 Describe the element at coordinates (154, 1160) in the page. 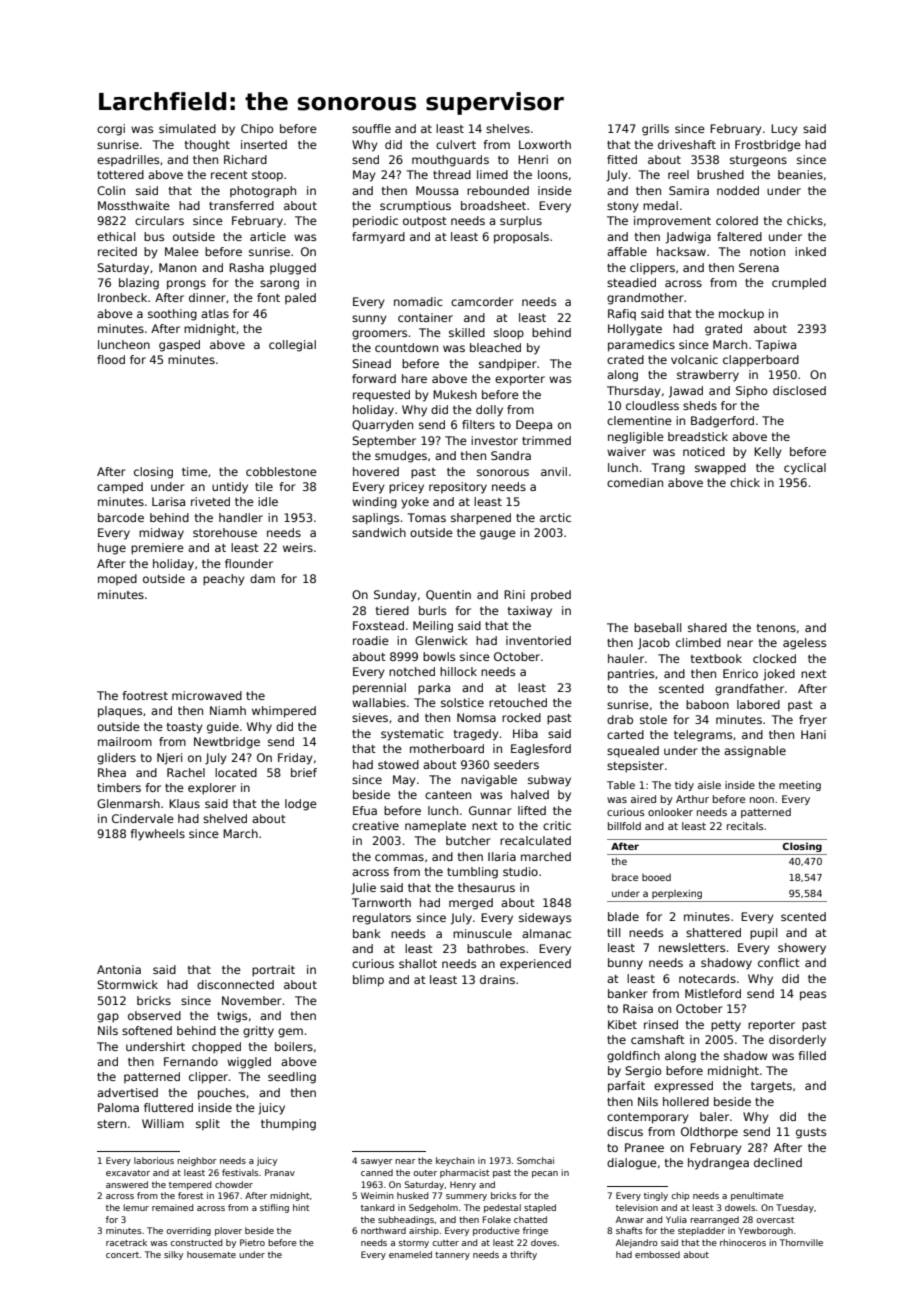

I see `laborious` at that location.
